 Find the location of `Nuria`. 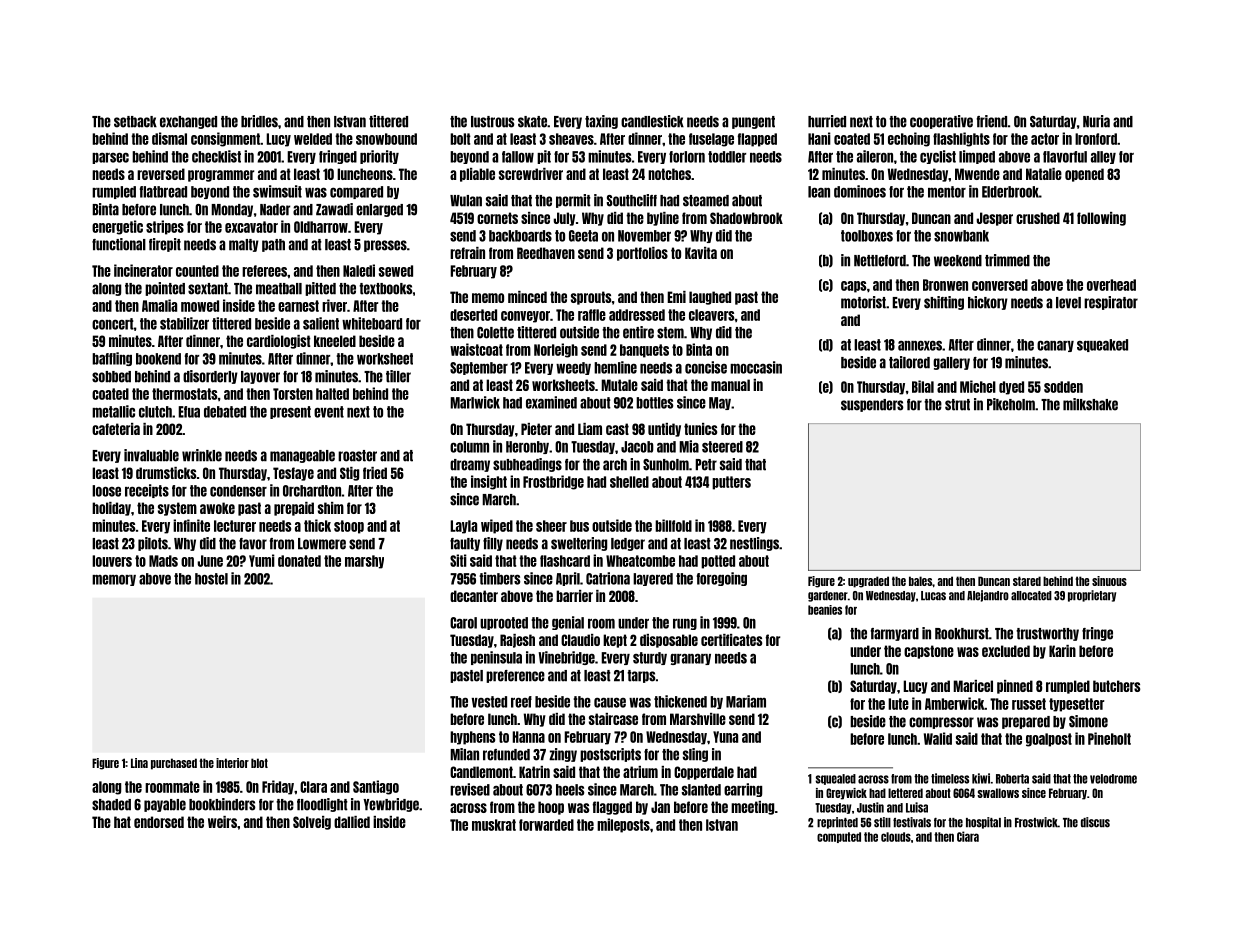

Nuria is located at coordinates (1096, 121).
